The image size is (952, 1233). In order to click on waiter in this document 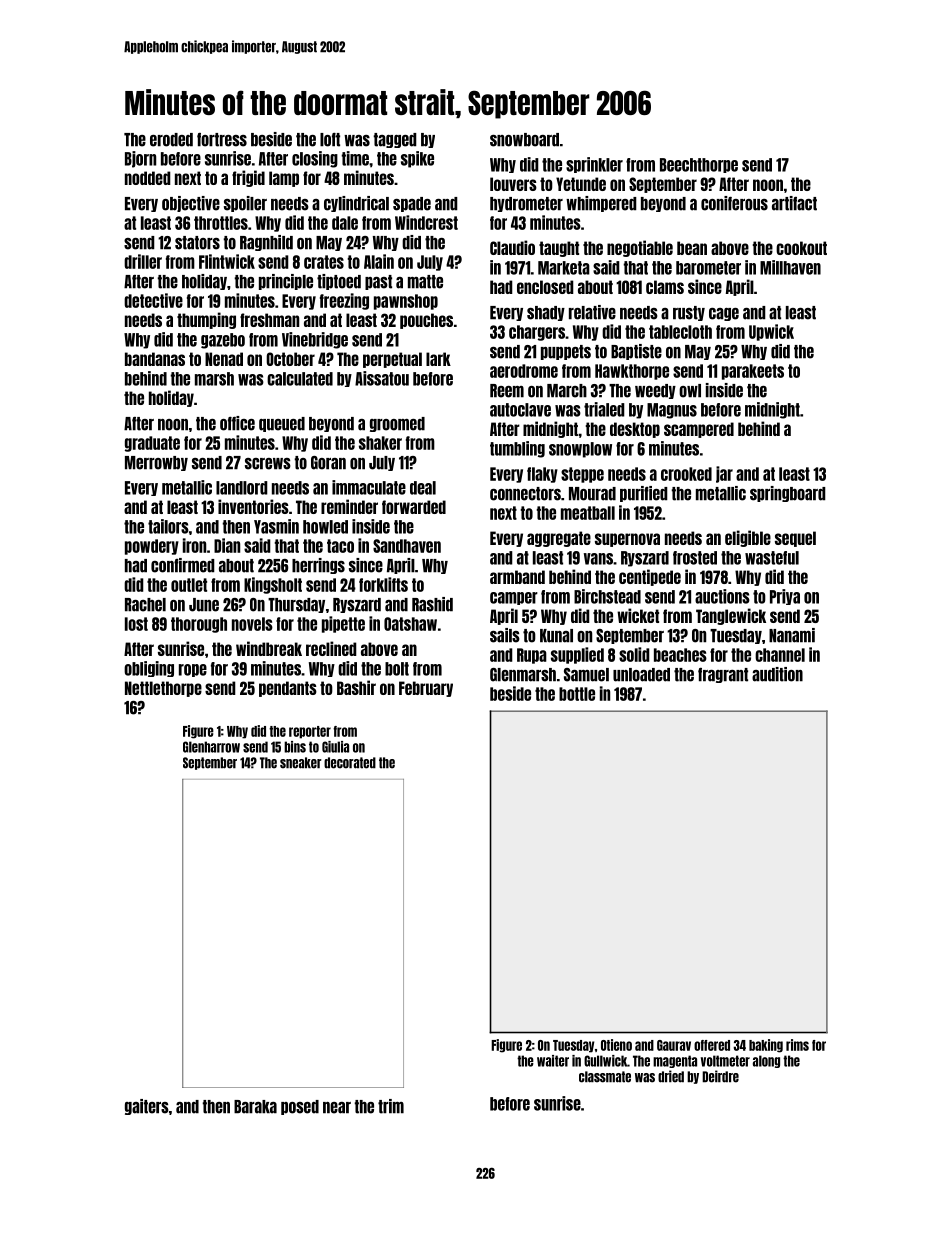, I will do `click(553, 1061)`.
